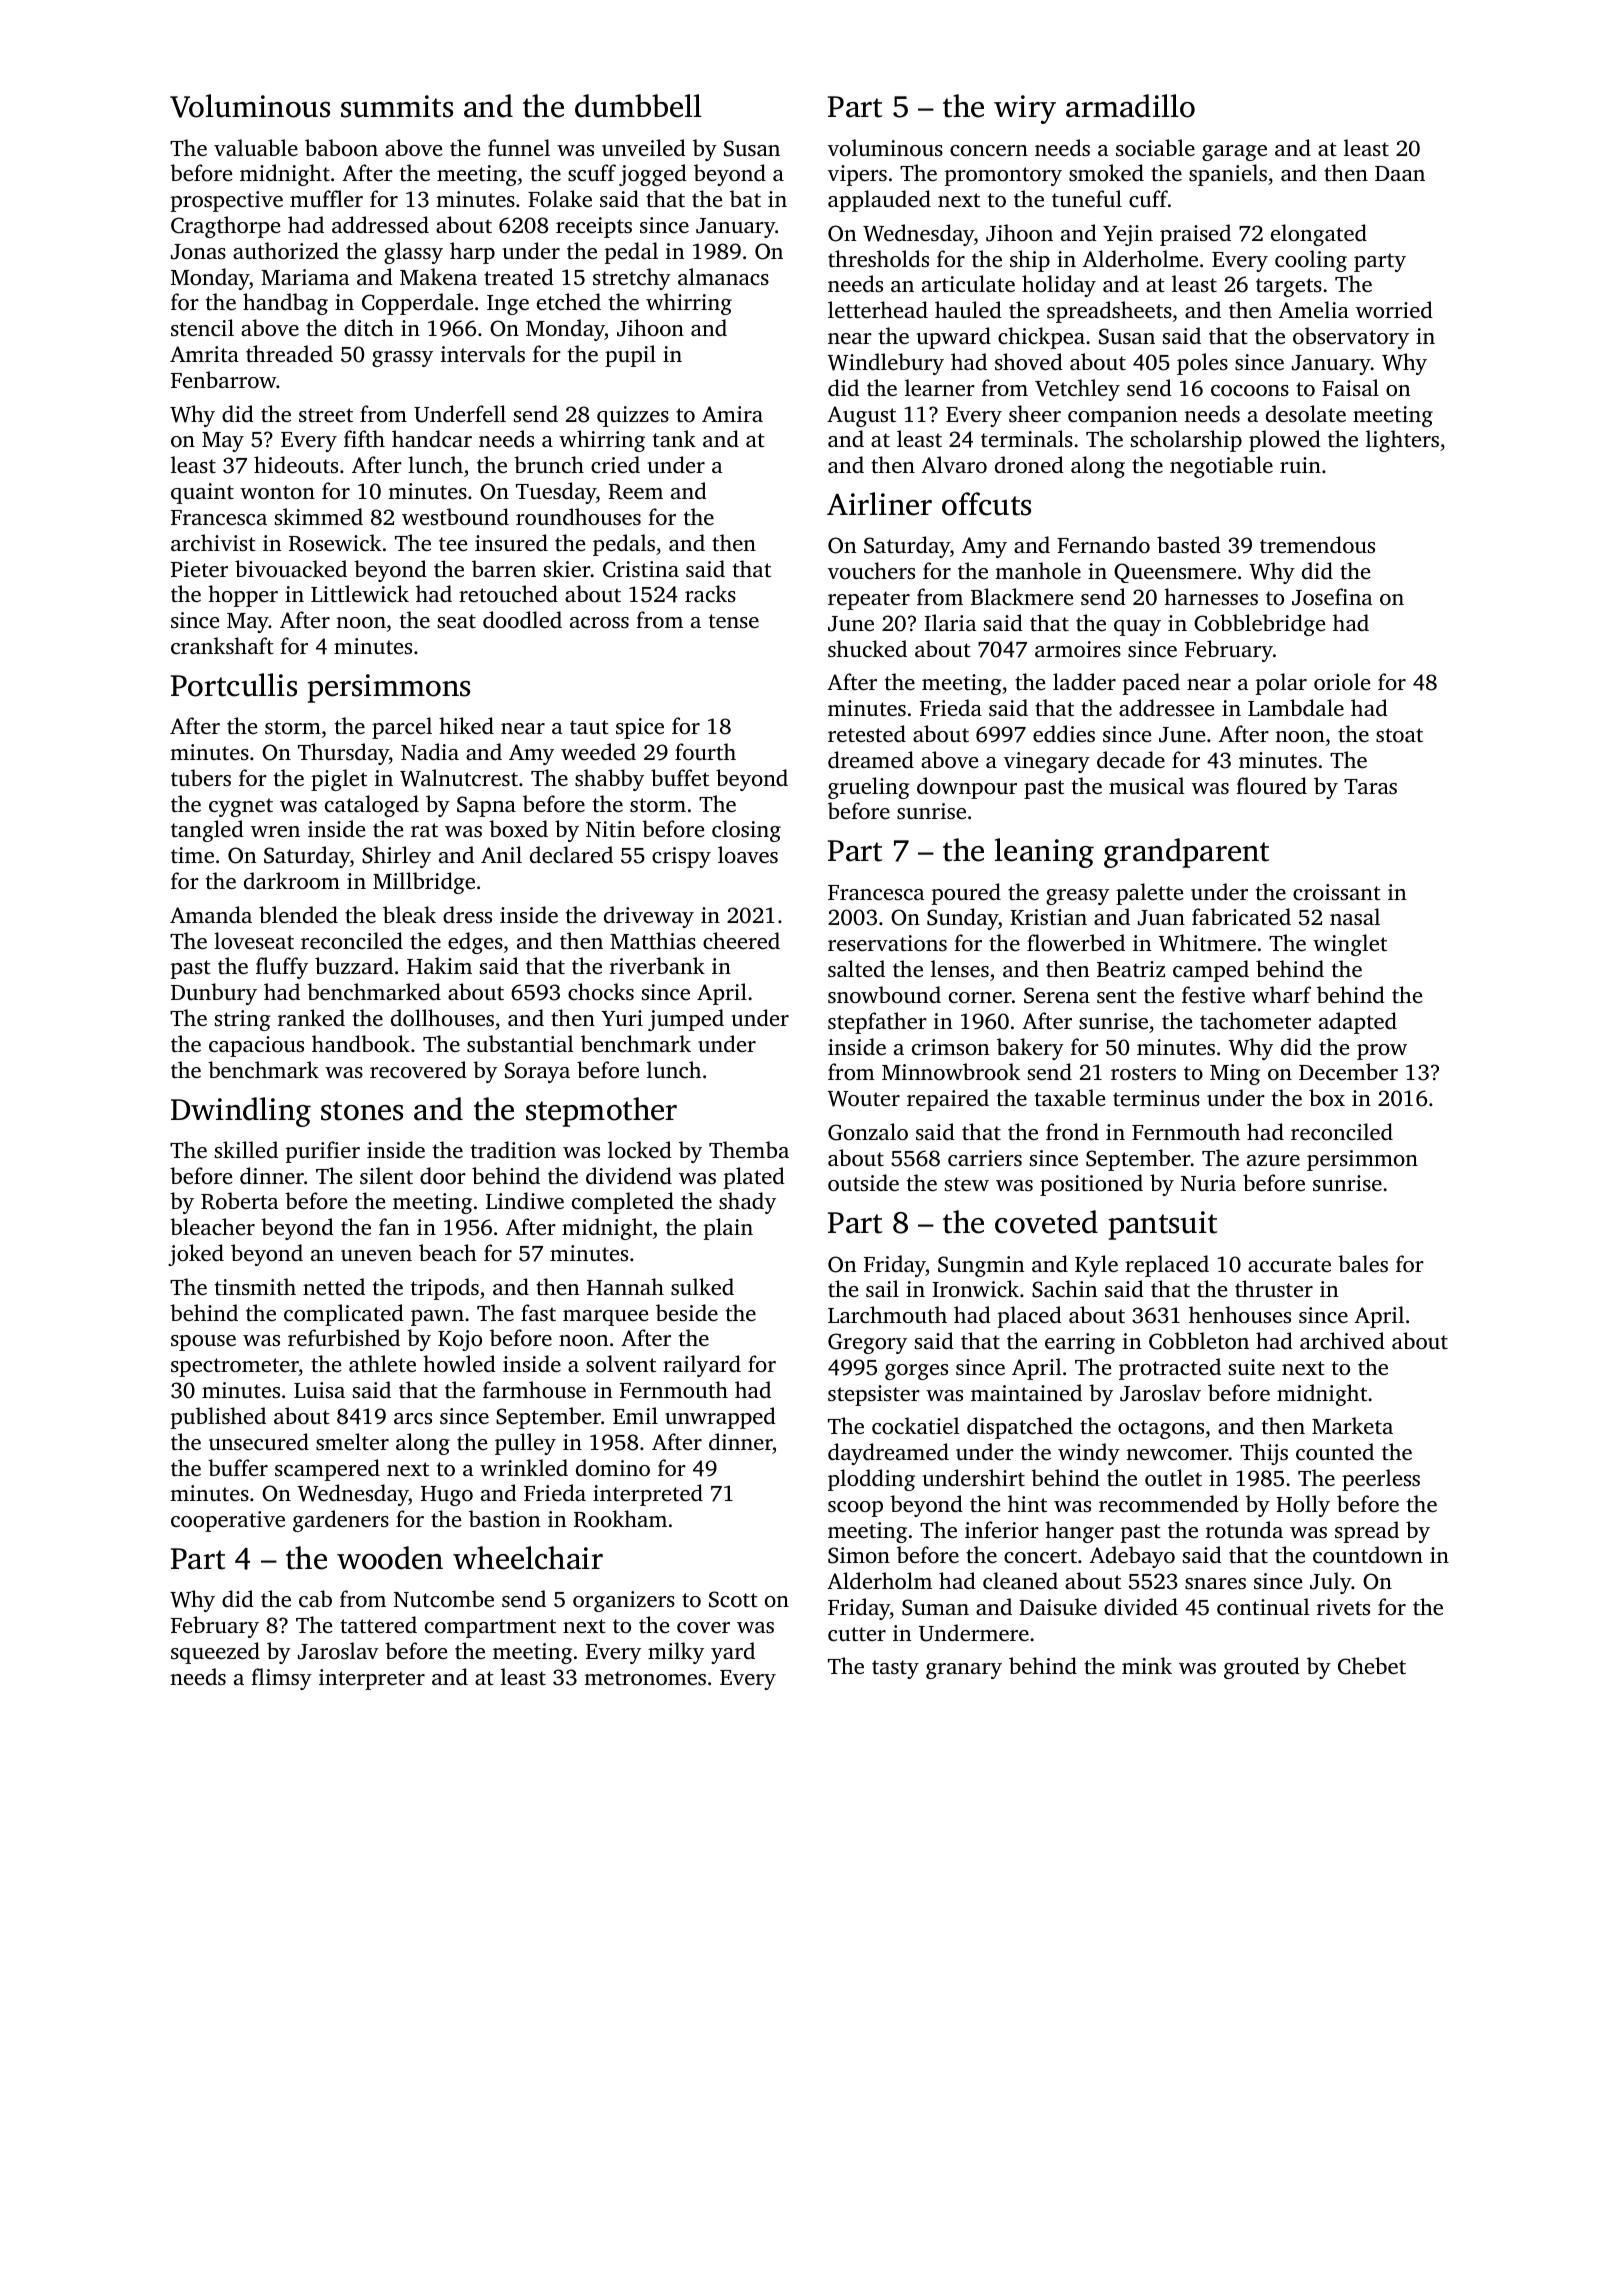 This image has width=1620, height=2292. What do you see at coordinates (1030, 1049) in the image?
I see `bakery` at bounding box center [1030, 1049].
